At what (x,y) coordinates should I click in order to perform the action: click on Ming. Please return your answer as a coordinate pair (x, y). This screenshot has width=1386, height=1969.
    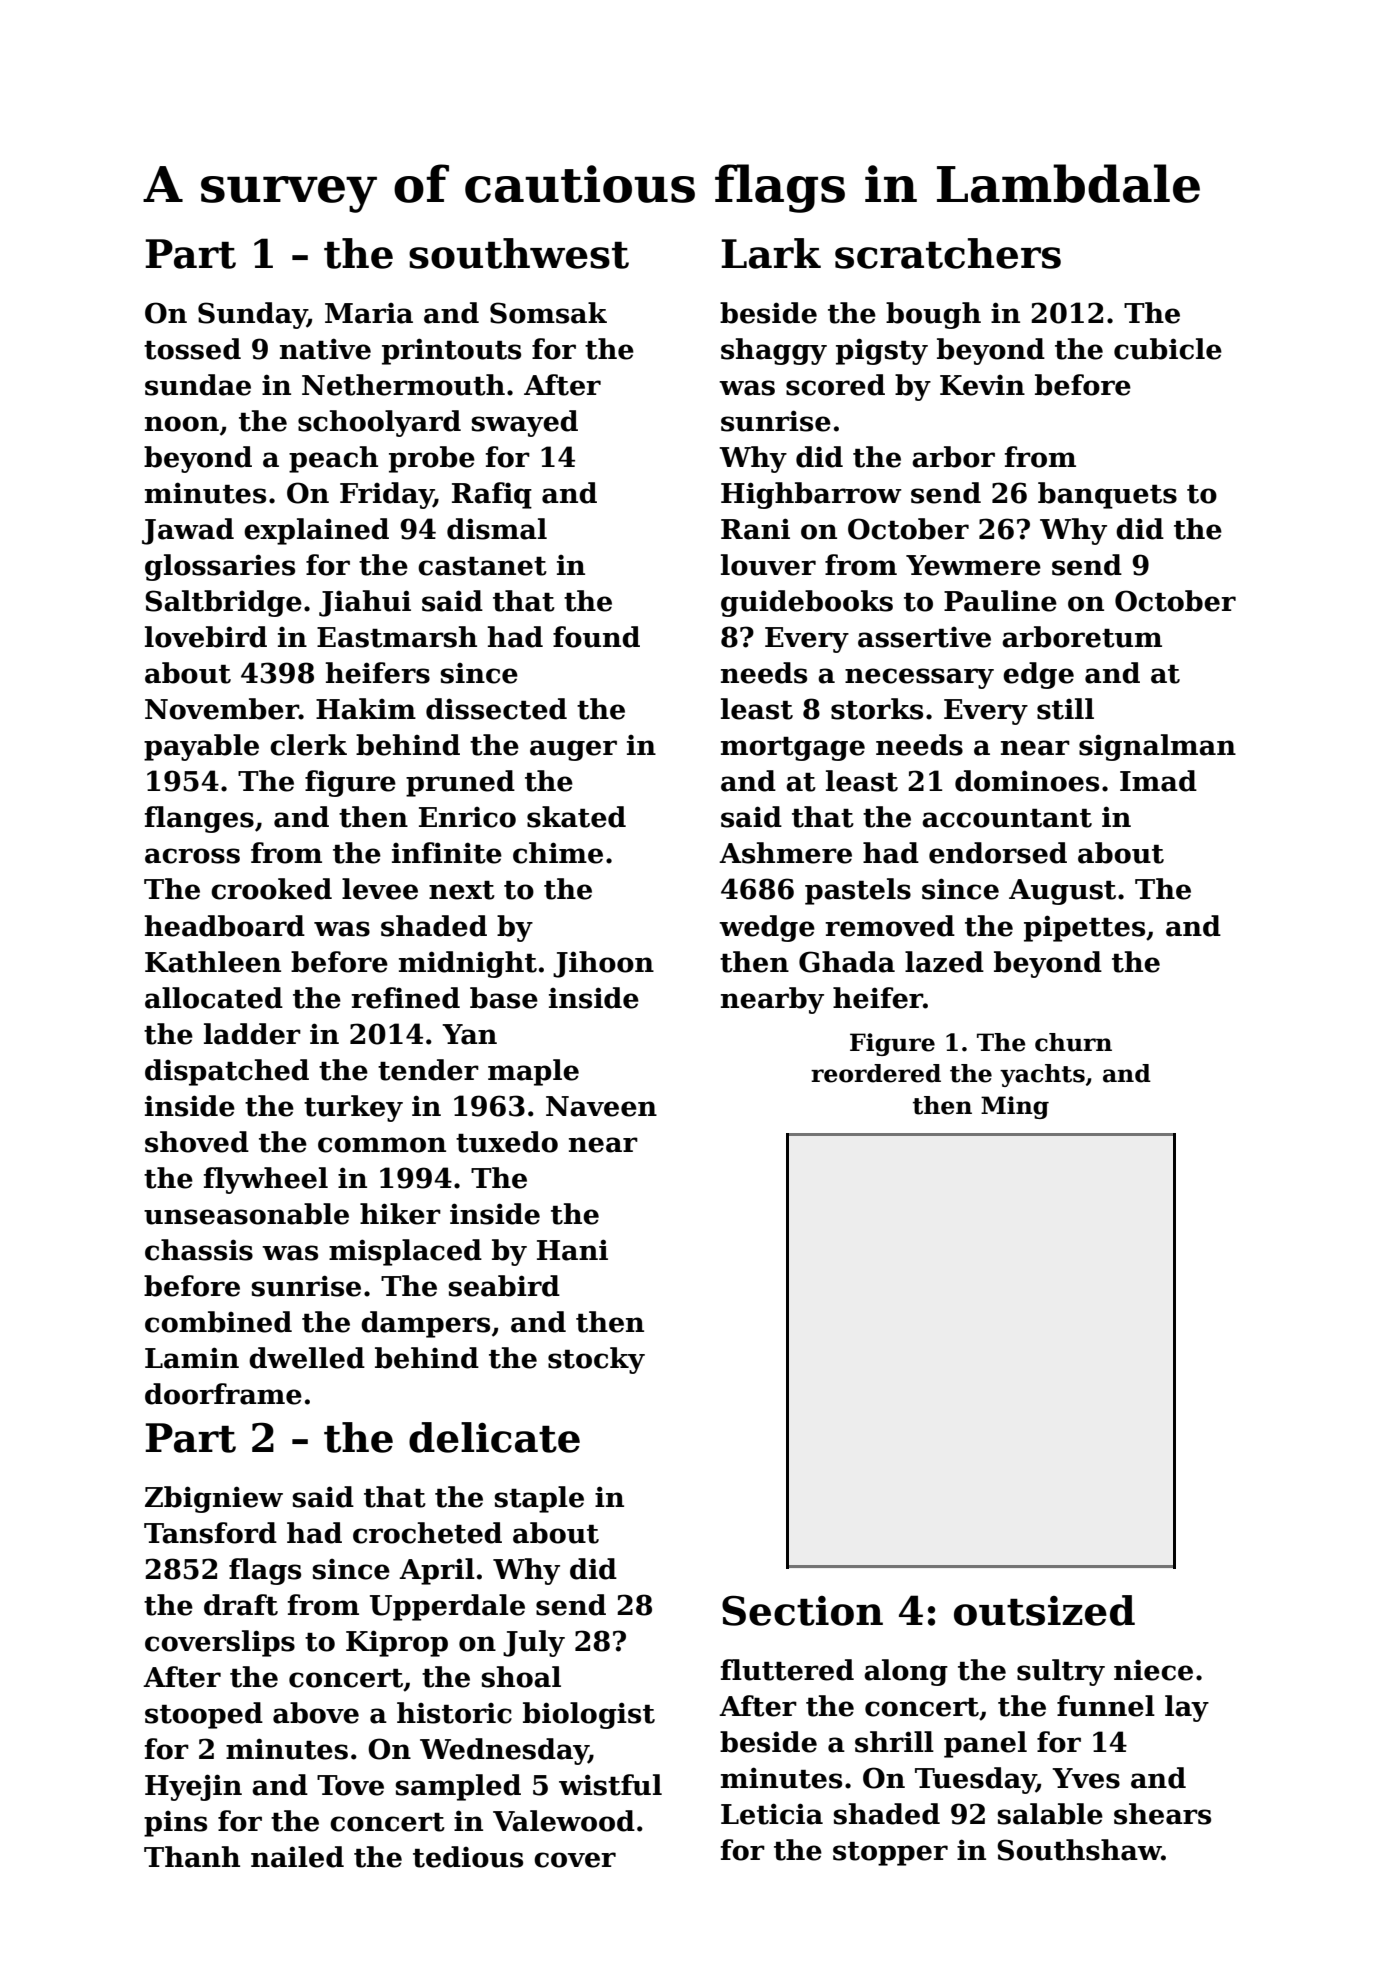
    Looking at the image, I should click on (1015, 1107).
